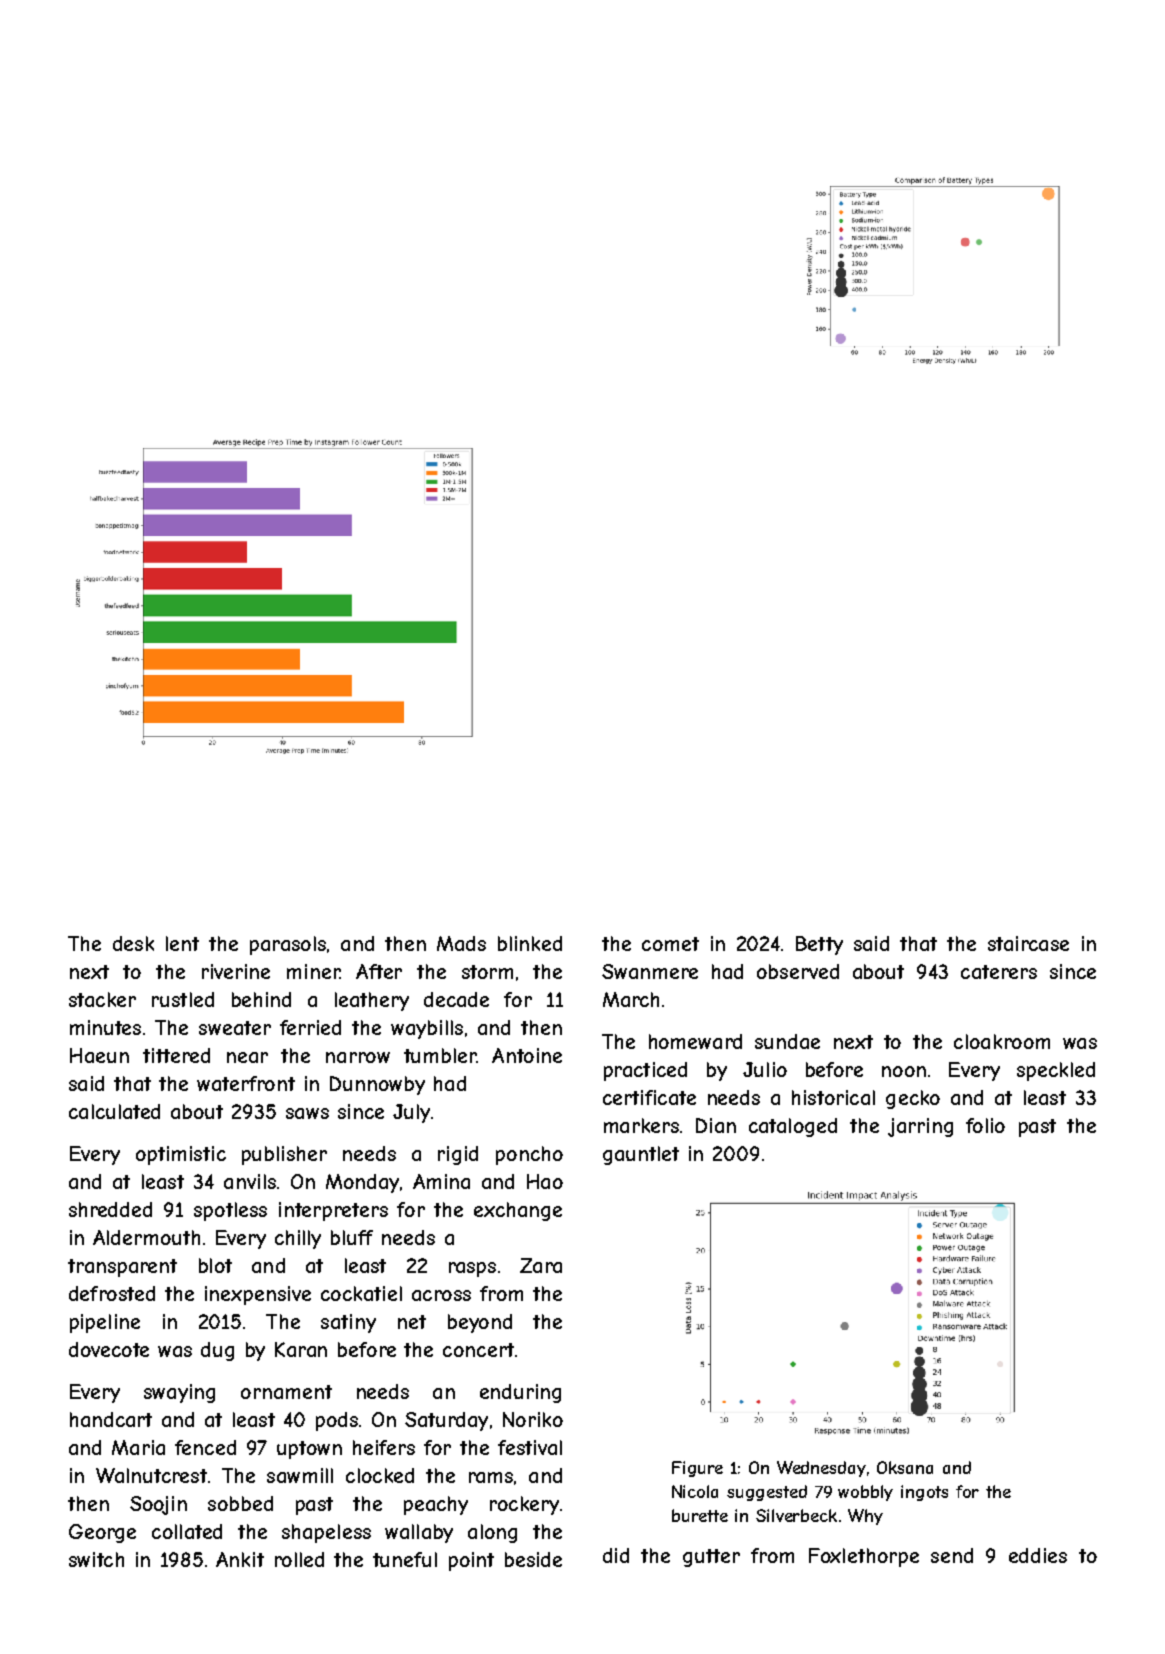  Describe the element at coordinates (472, 1269) in the screenshot. I see `rasps` at that location.
